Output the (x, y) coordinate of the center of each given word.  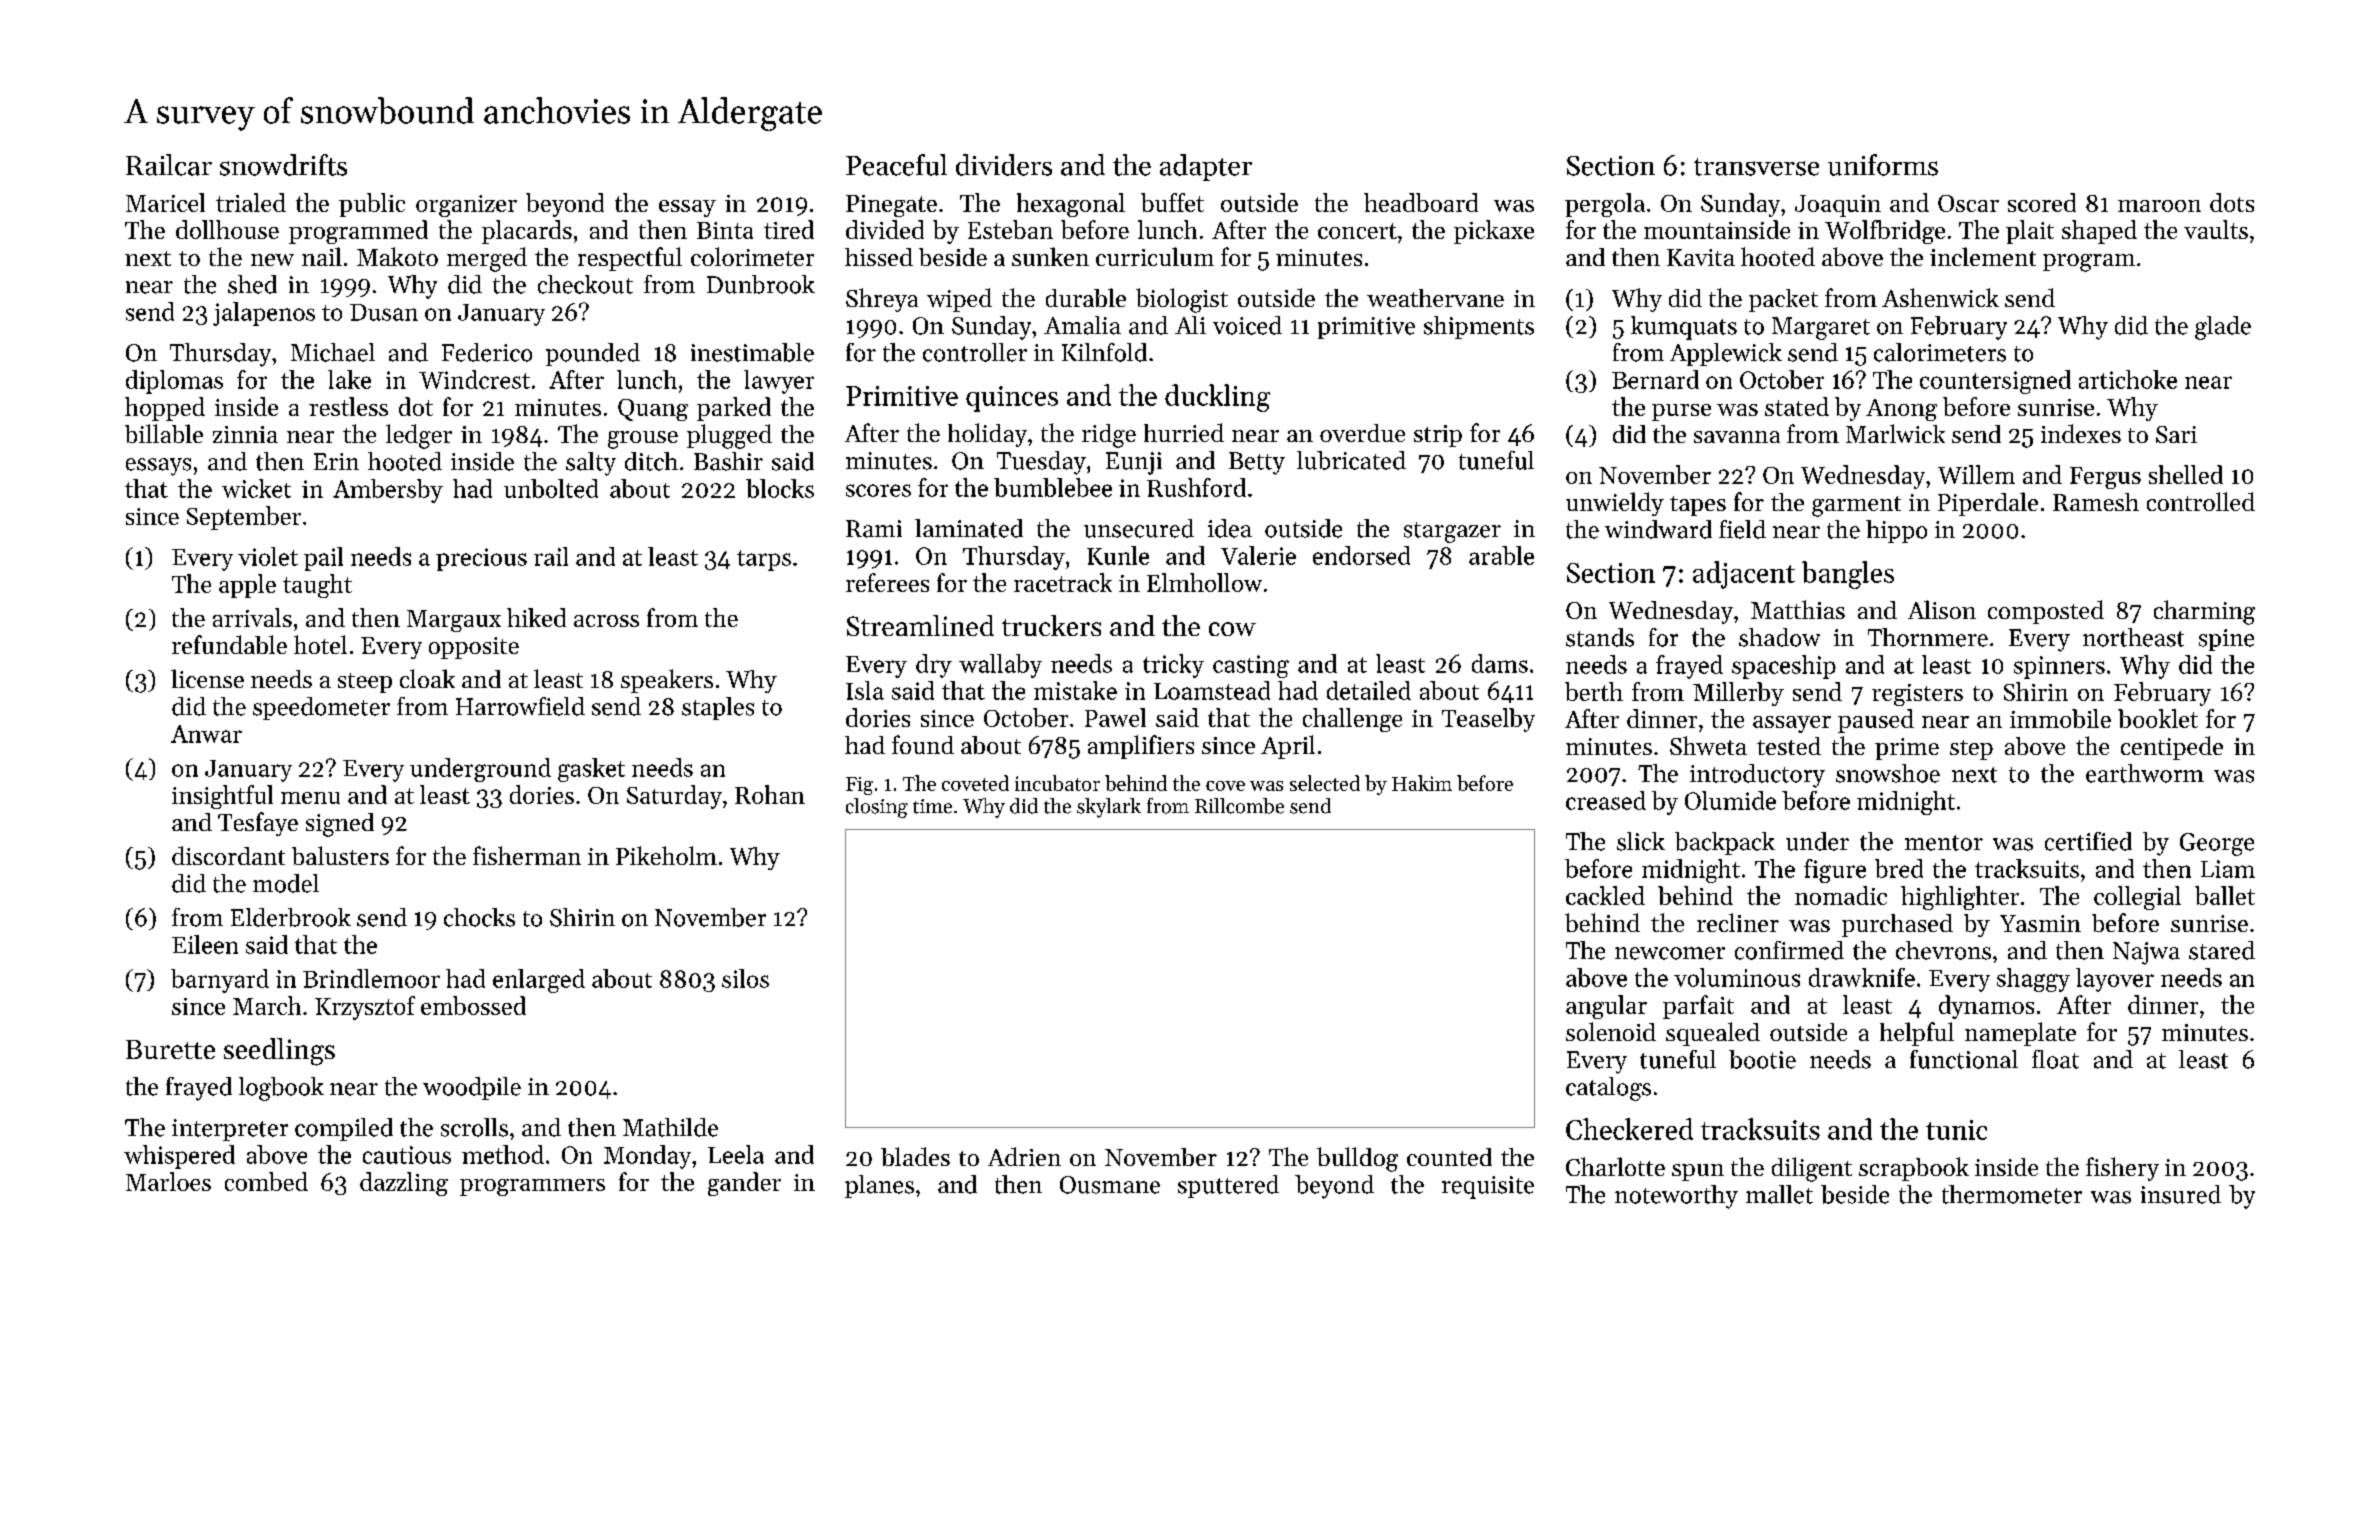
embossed (473, 1005)
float (2055, 1059)
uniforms (1883, 165)
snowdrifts (283, 165)
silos (745, 978)
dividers (1004, 165)
